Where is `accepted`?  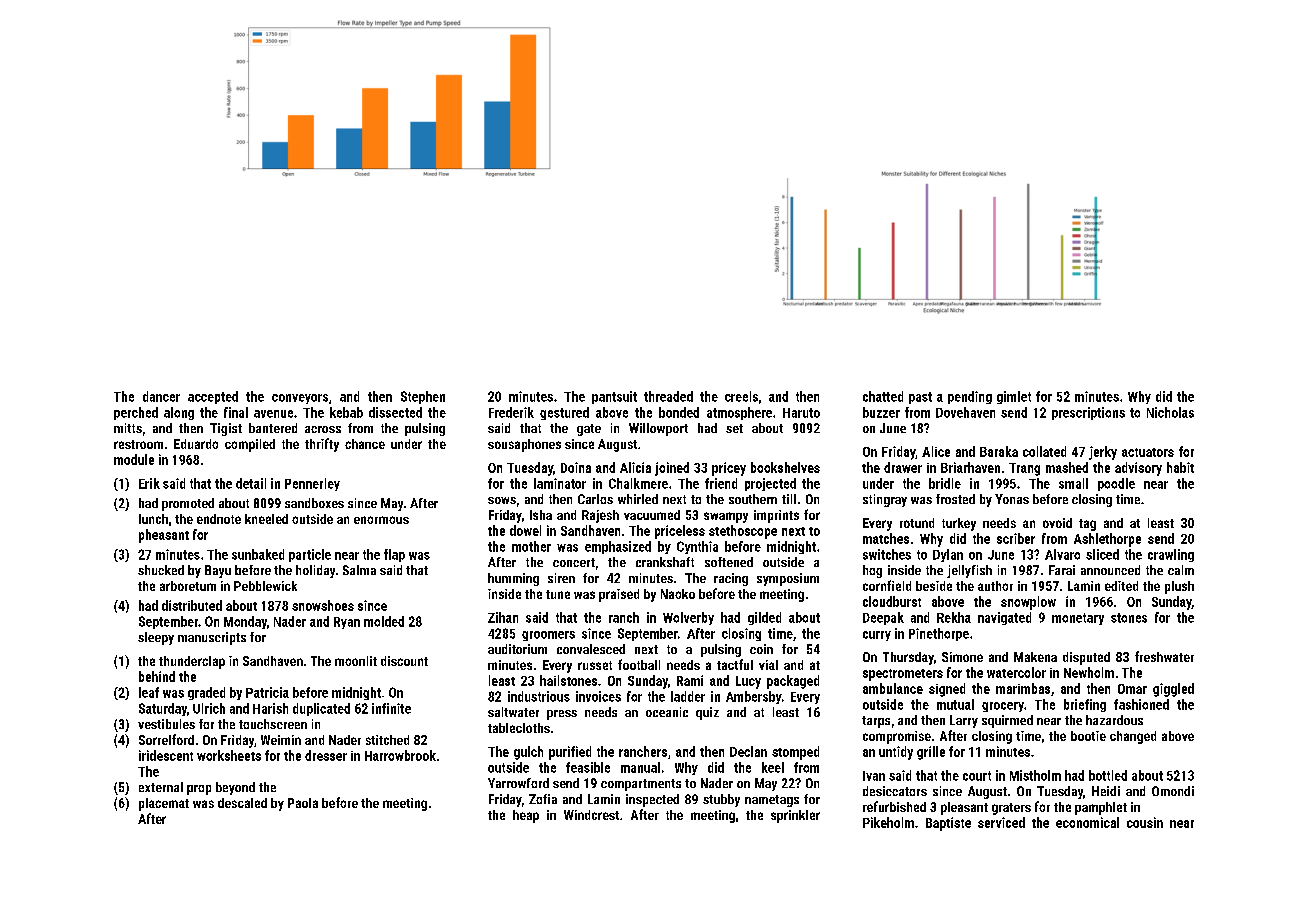 accepted is located at coordinates (213, 397).
